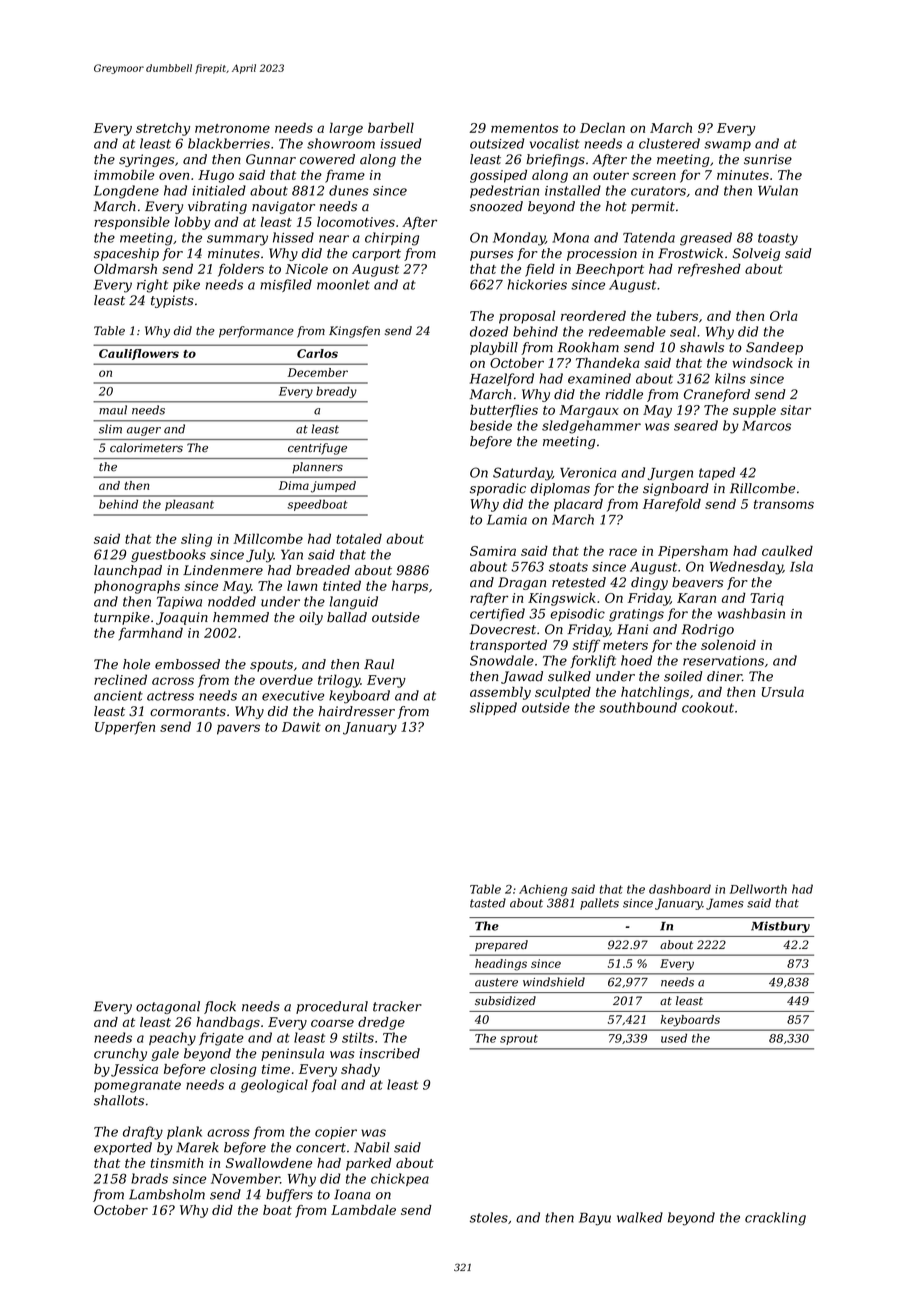 Image resolution: width=908 pixels, height=1316 pixels. What do you see at coordinates (537, 284) in the screenshot?
I see `hickories` at bounding box center [537, 284].
